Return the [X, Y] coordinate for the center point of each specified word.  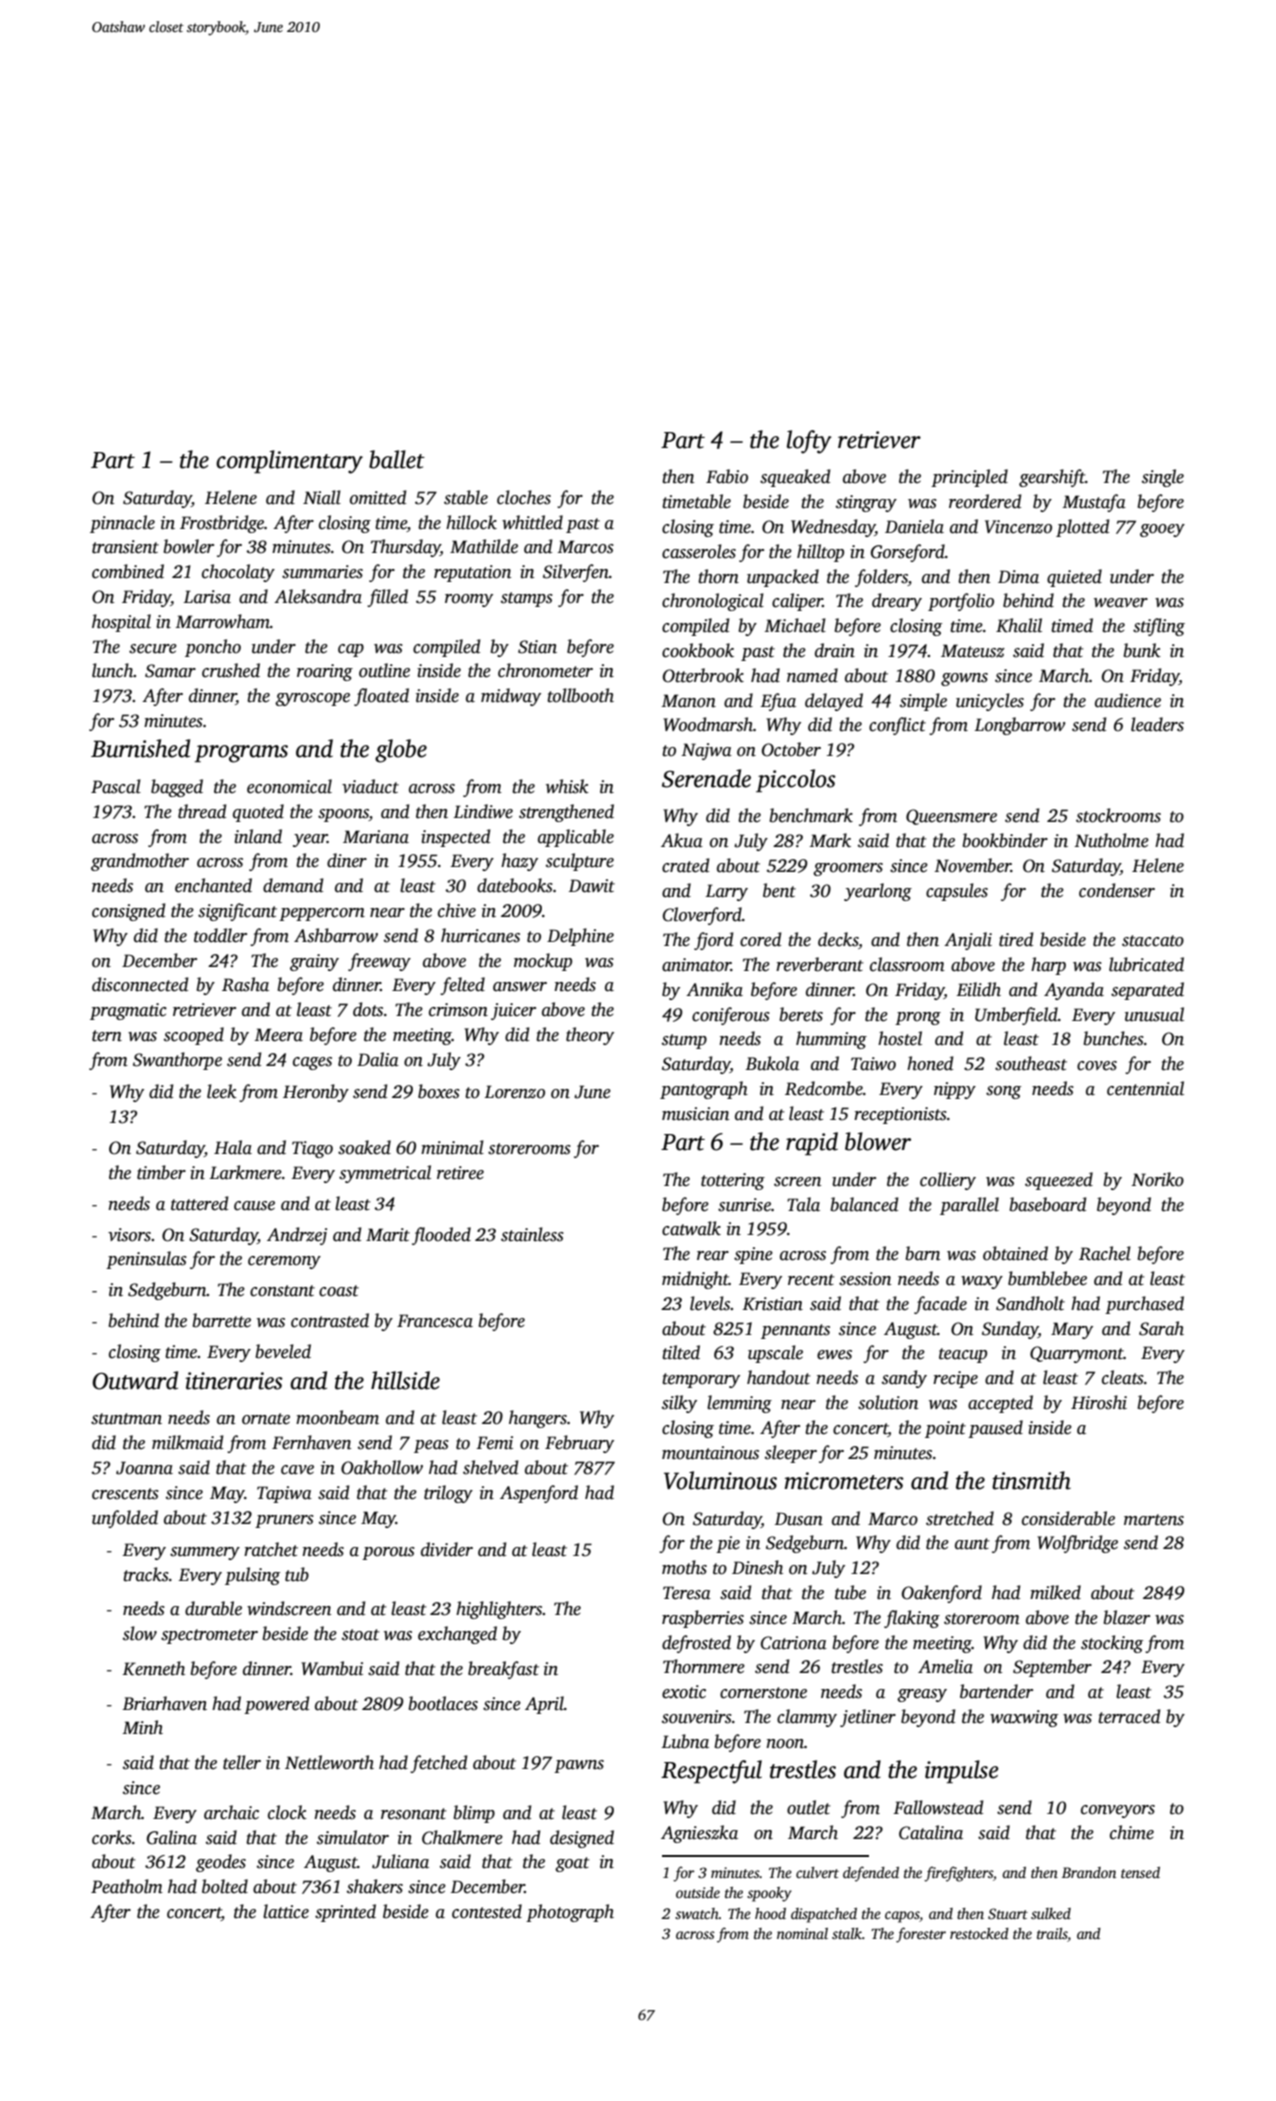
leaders [1157, 724]
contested [487, 1911]
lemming [739, 1404]
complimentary [289, 462]
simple [923, 702]
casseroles [699, 551]
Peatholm [127, 1886]
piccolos [796, 780]
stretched [960, 1518]
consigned [128, 912]
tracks [146, 1574]
